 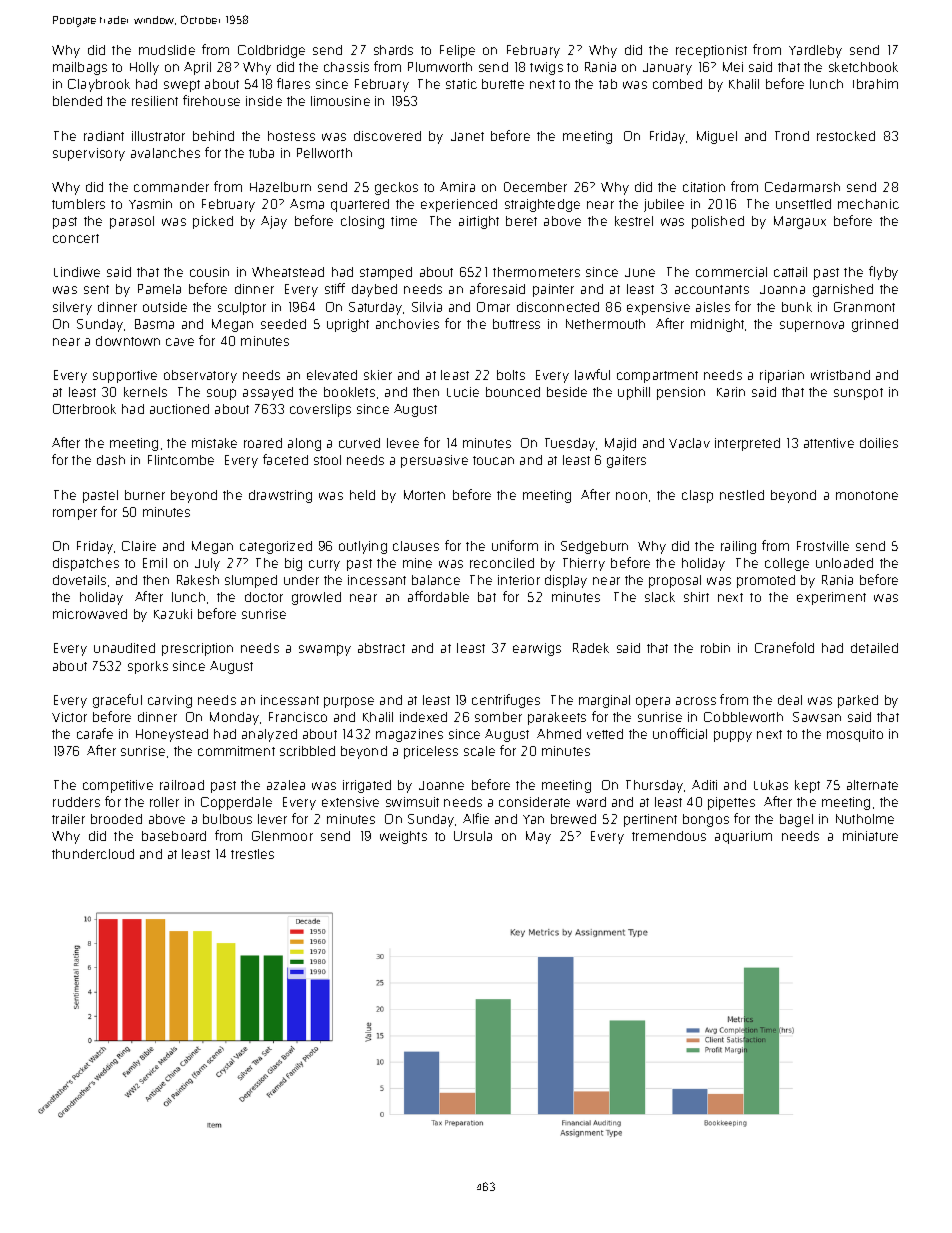 I want to click on Janet, so click(x=467, y=136).
